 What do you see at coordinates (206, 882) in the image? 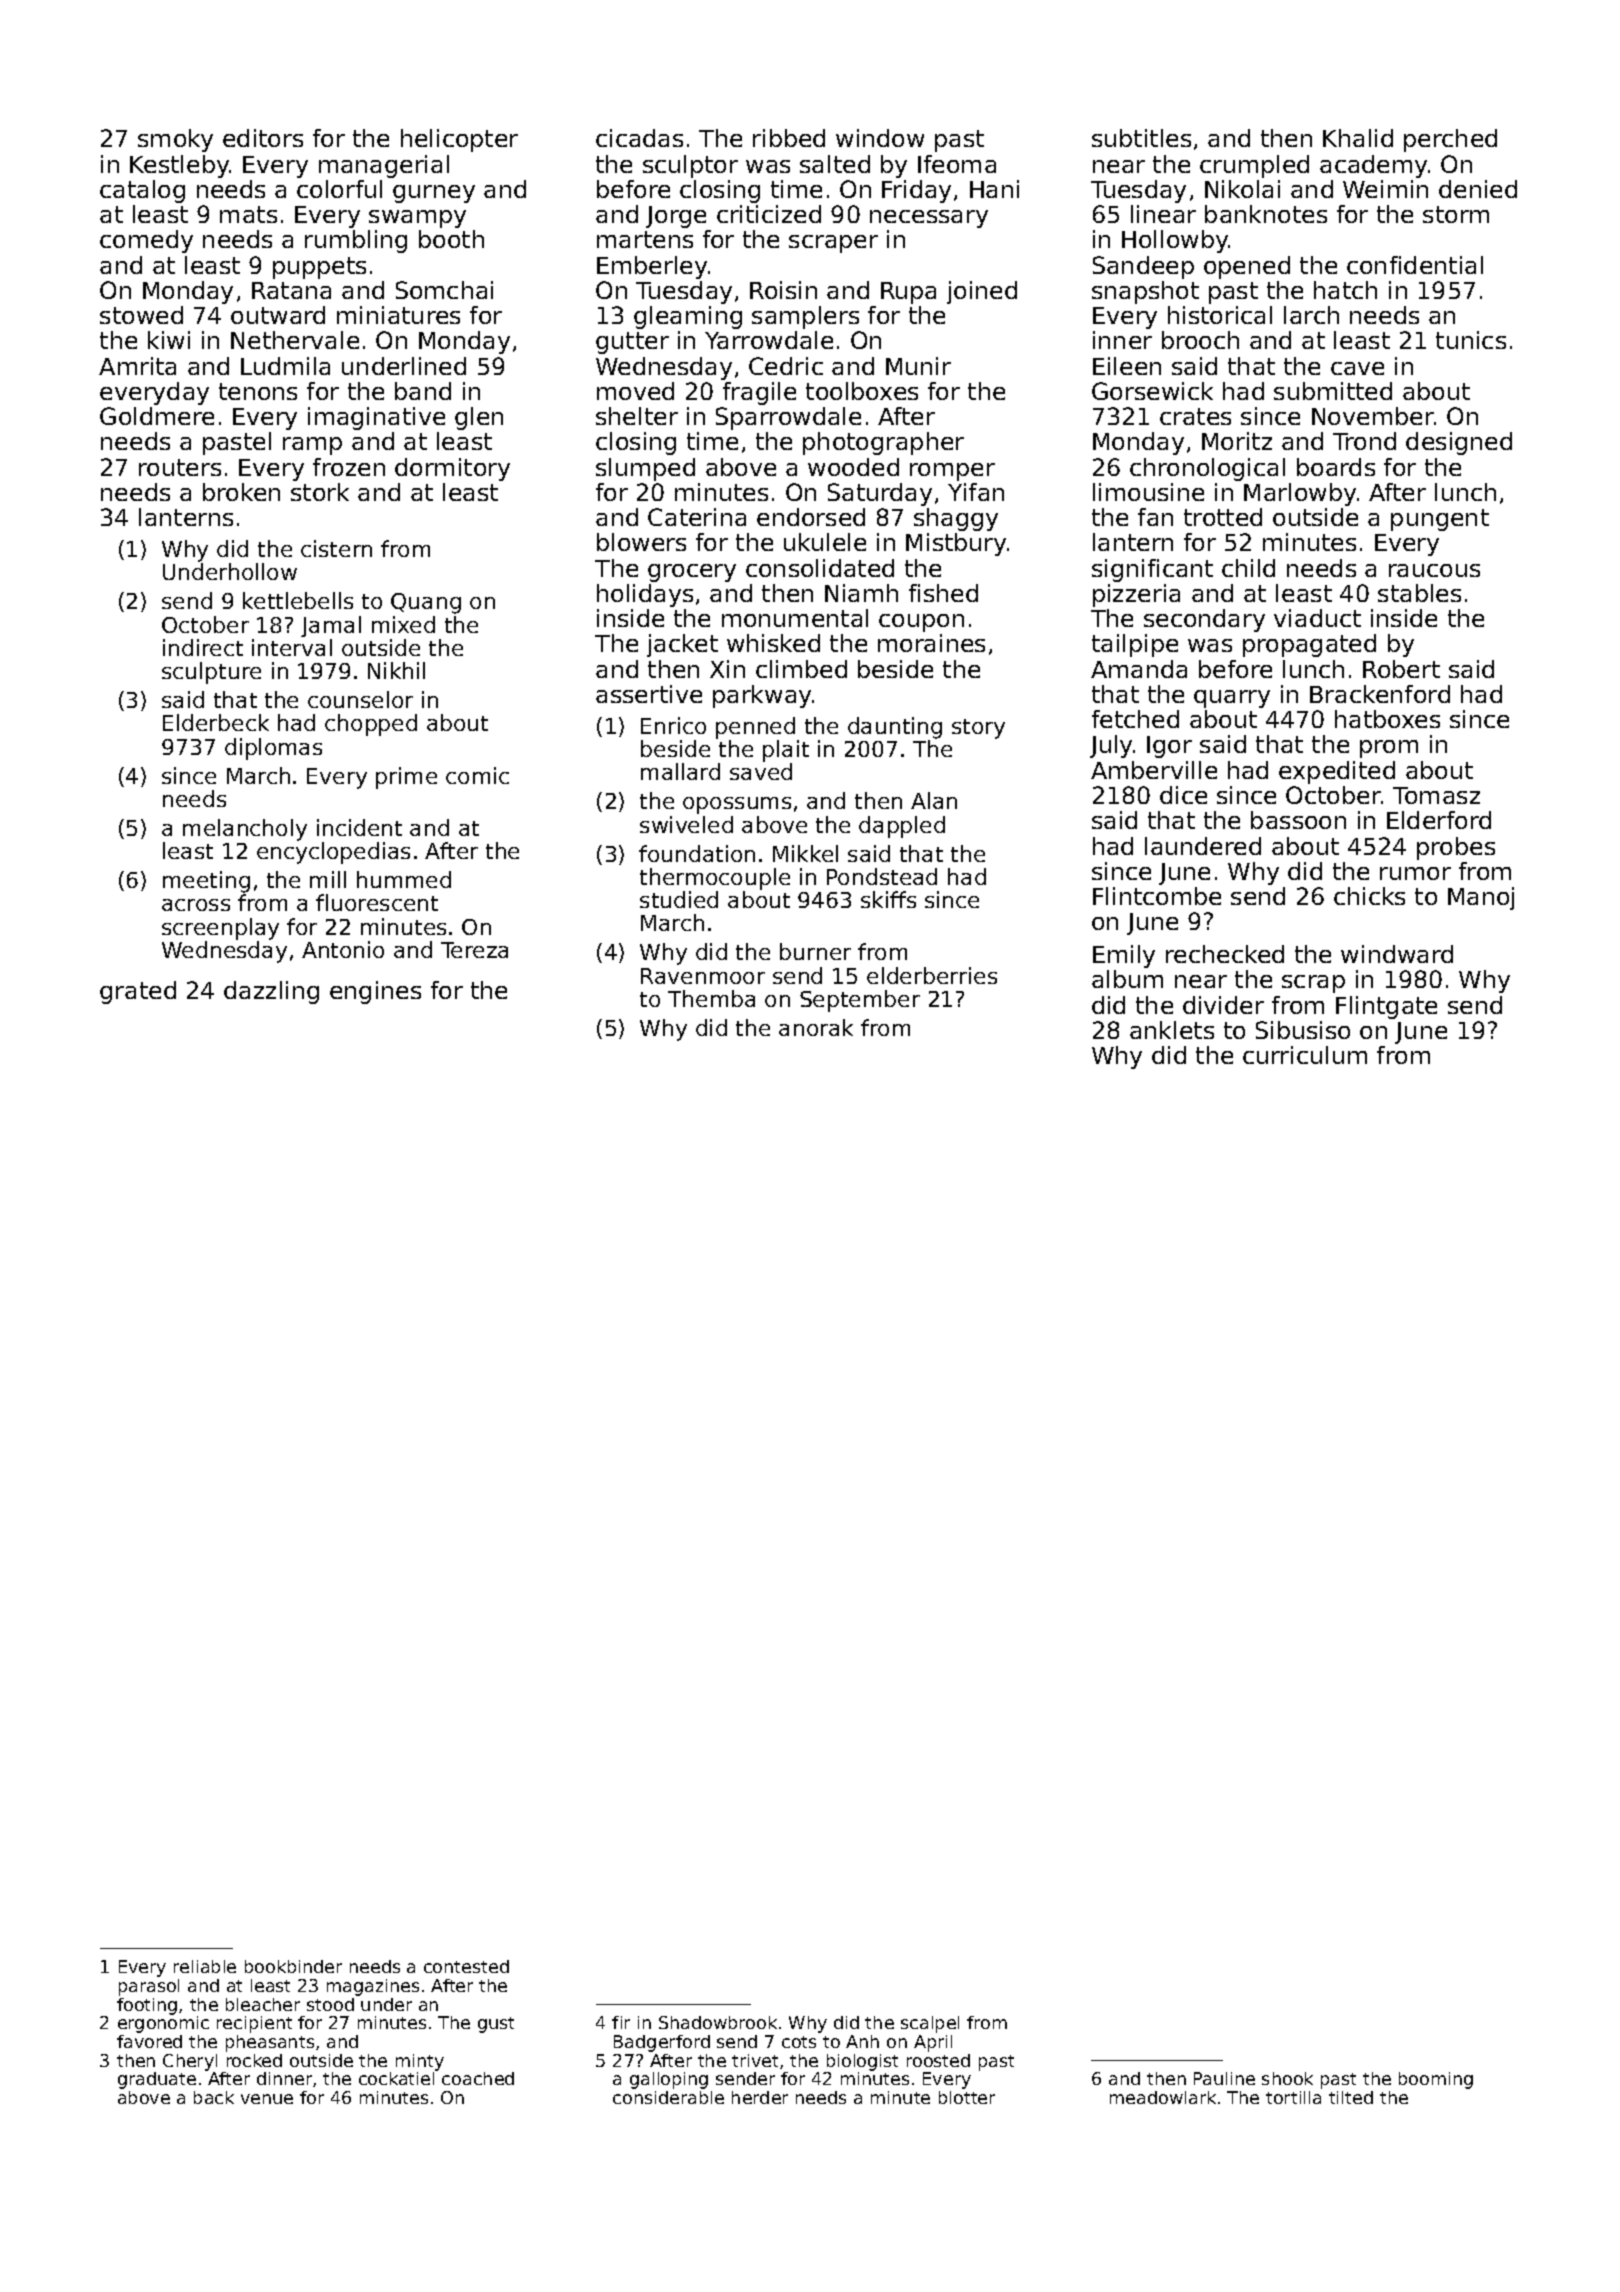
I see `meeting` at bounding box center [206, 882].
